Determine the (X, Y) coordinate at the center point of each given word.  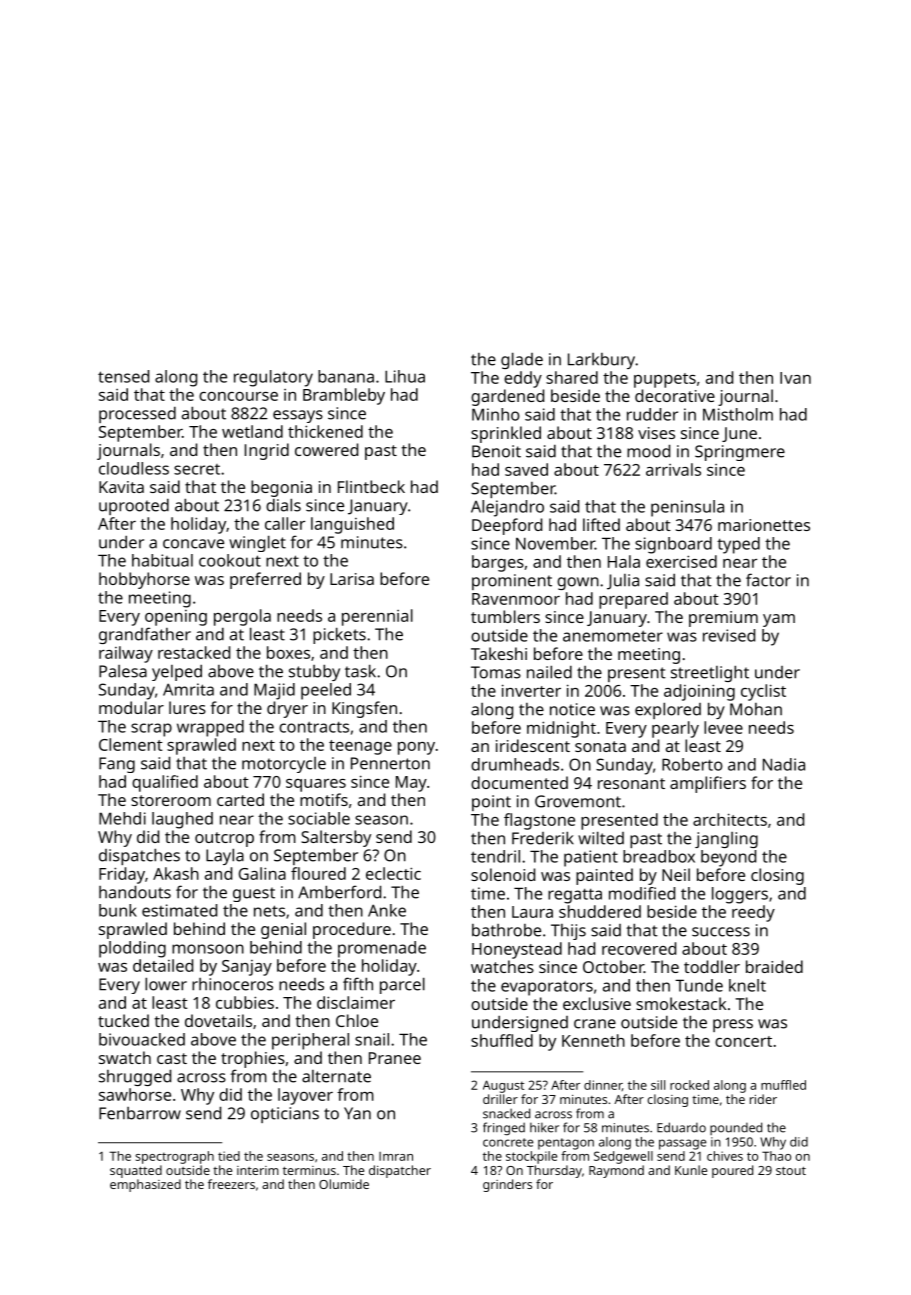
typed (738, 545)
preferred (265, 580)
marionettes (764, 525)
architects (730, 819)
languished (352, 525)
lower (166, 984)
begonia (281, 488)
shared (572, 377)
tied (229, 1156)
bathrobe (506, 930)
